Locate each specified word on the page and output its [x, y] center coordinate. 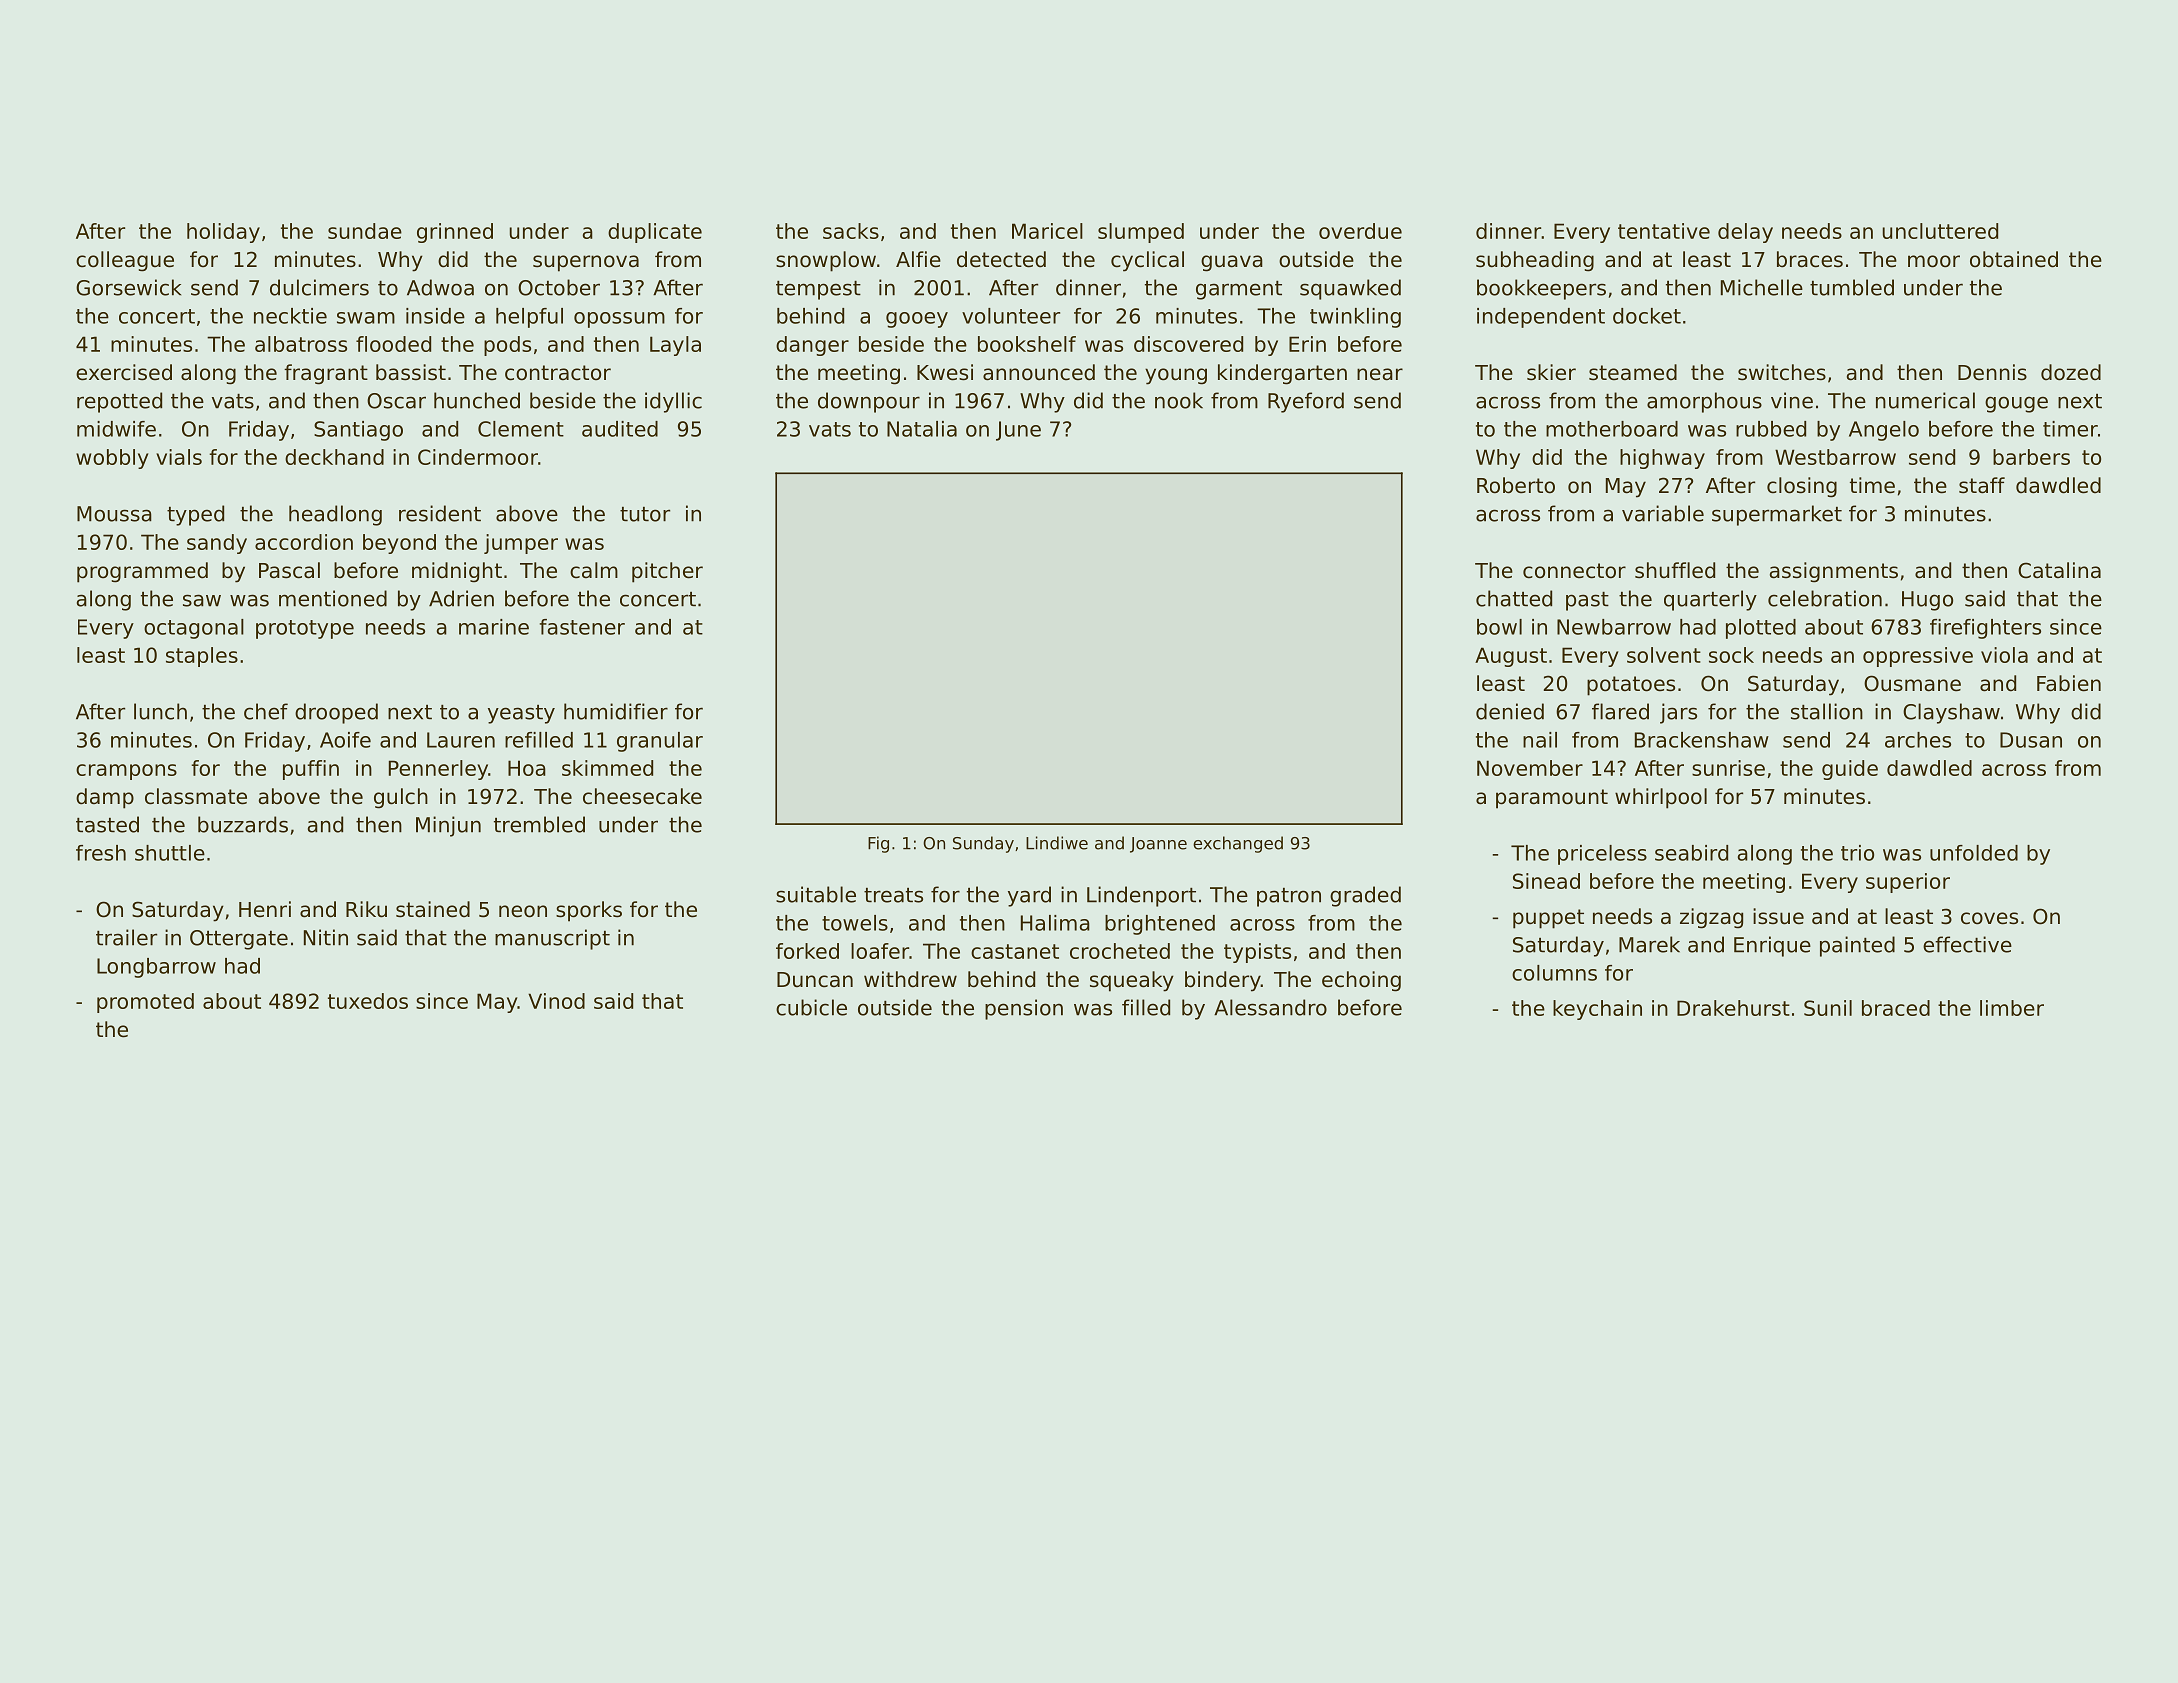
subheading [1535, 261]
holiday [223, 233]
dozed [2071, 372]
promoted [145, 1003]
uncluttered [1940, 231]
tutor [645, 514]
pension [1024, 1009]
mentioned [333, 598]
